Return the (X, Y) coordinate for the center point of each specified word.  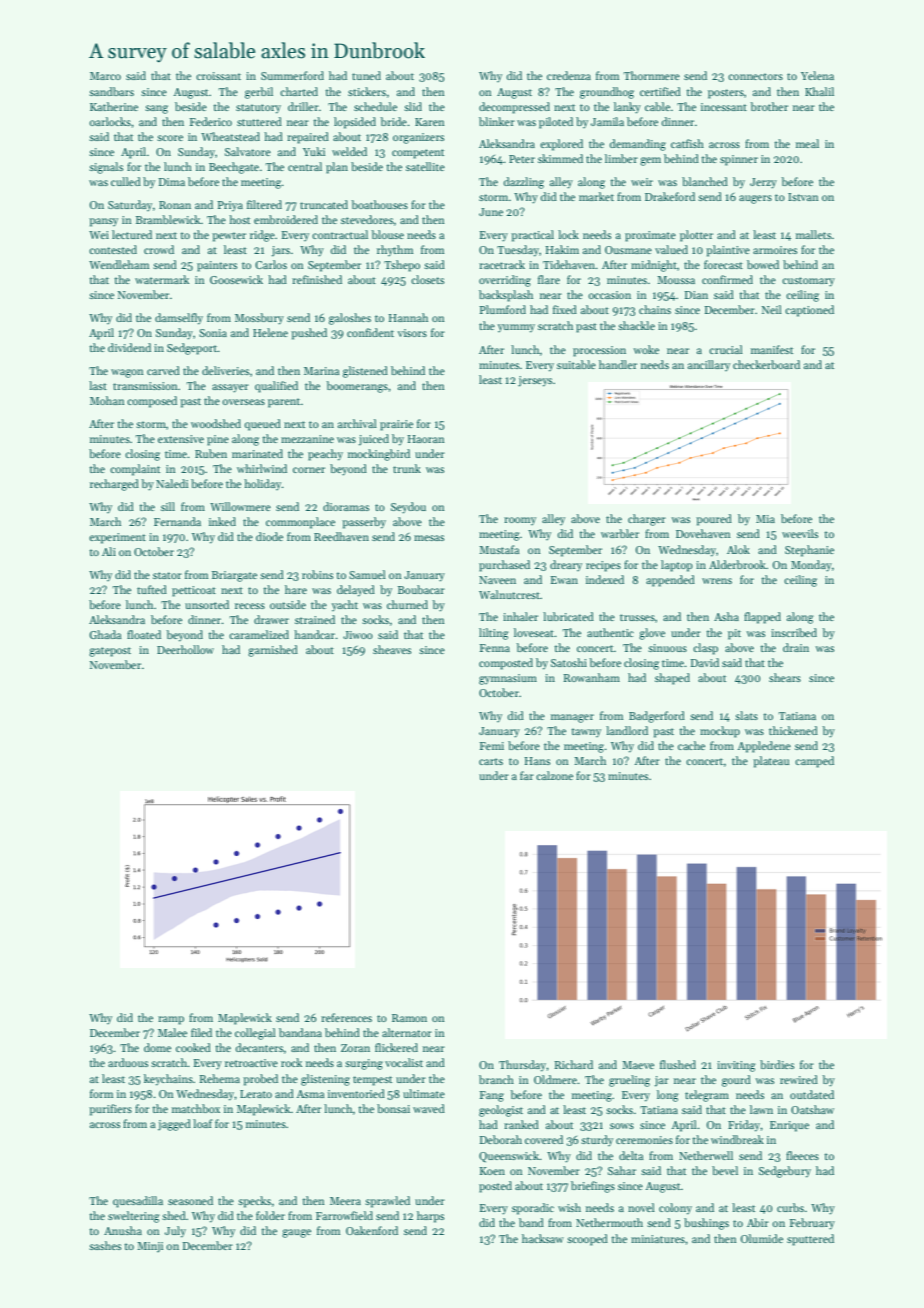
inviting (736, 1066)
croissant (218, 76)
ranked (521, 1124)
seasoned (190, 1200)
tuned (366, 75)
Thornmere (652, 75)
